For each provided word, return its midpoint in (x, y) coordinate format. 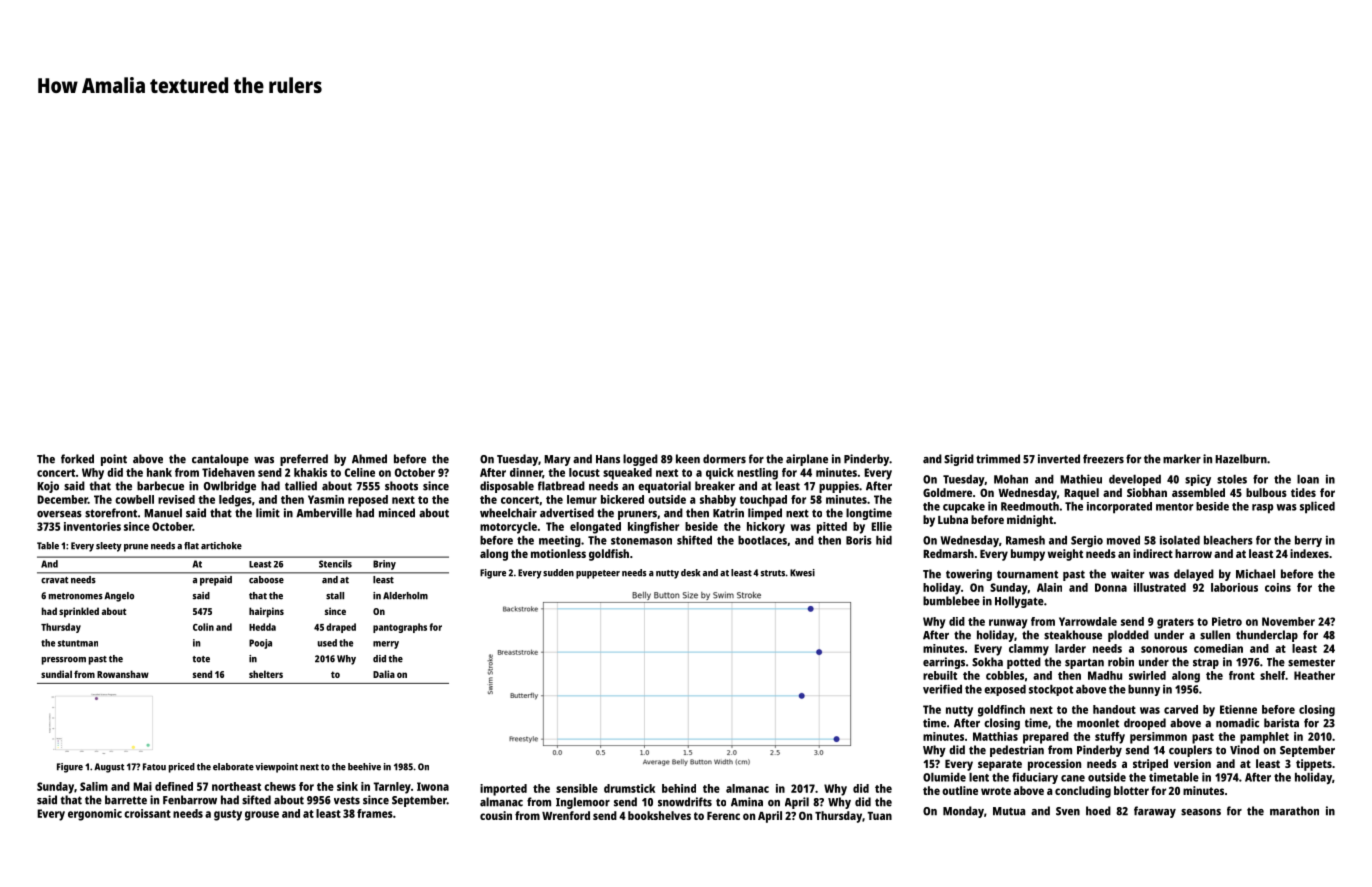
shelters (266, 674)
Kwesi (802, 573)
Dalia (384, 674)
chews (280, 786)
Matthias (995, 736)
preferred (304, 460)
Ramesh (1025, 540)
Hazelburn (1241, 459)
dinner (526, 473)
